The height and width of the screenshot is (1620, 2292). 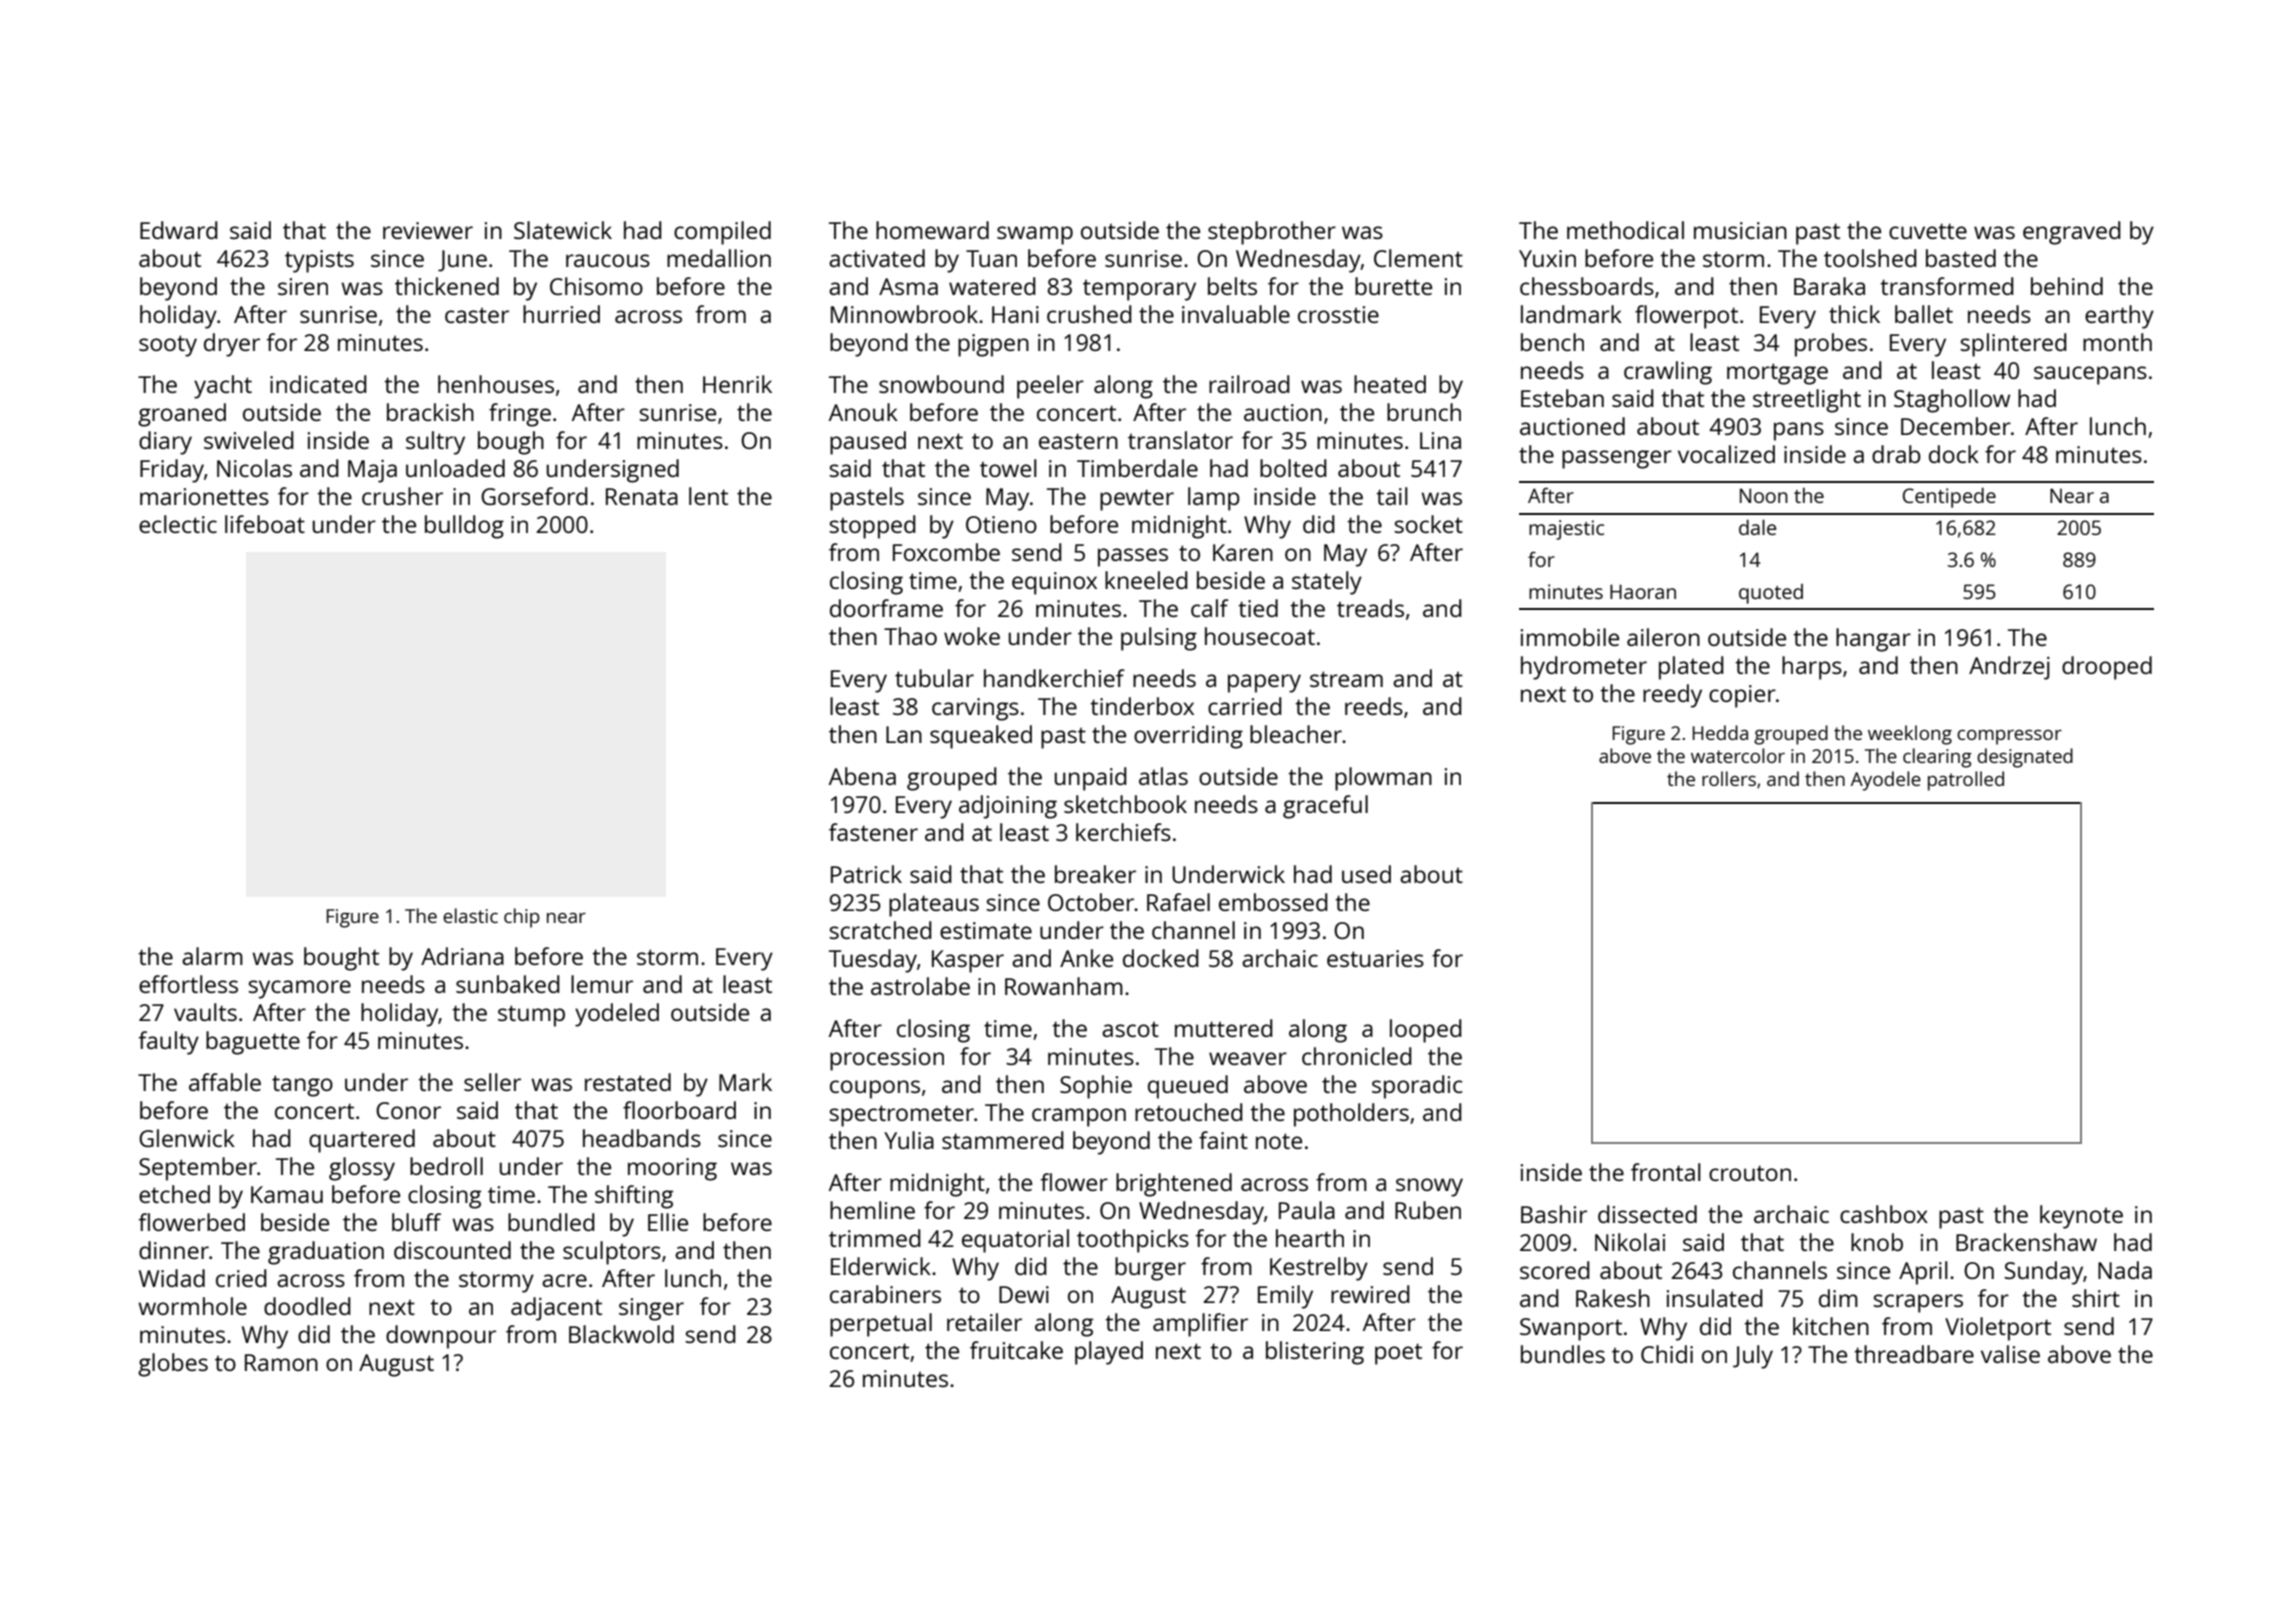 I want to click on effortless, so click(x=188, y=984).
